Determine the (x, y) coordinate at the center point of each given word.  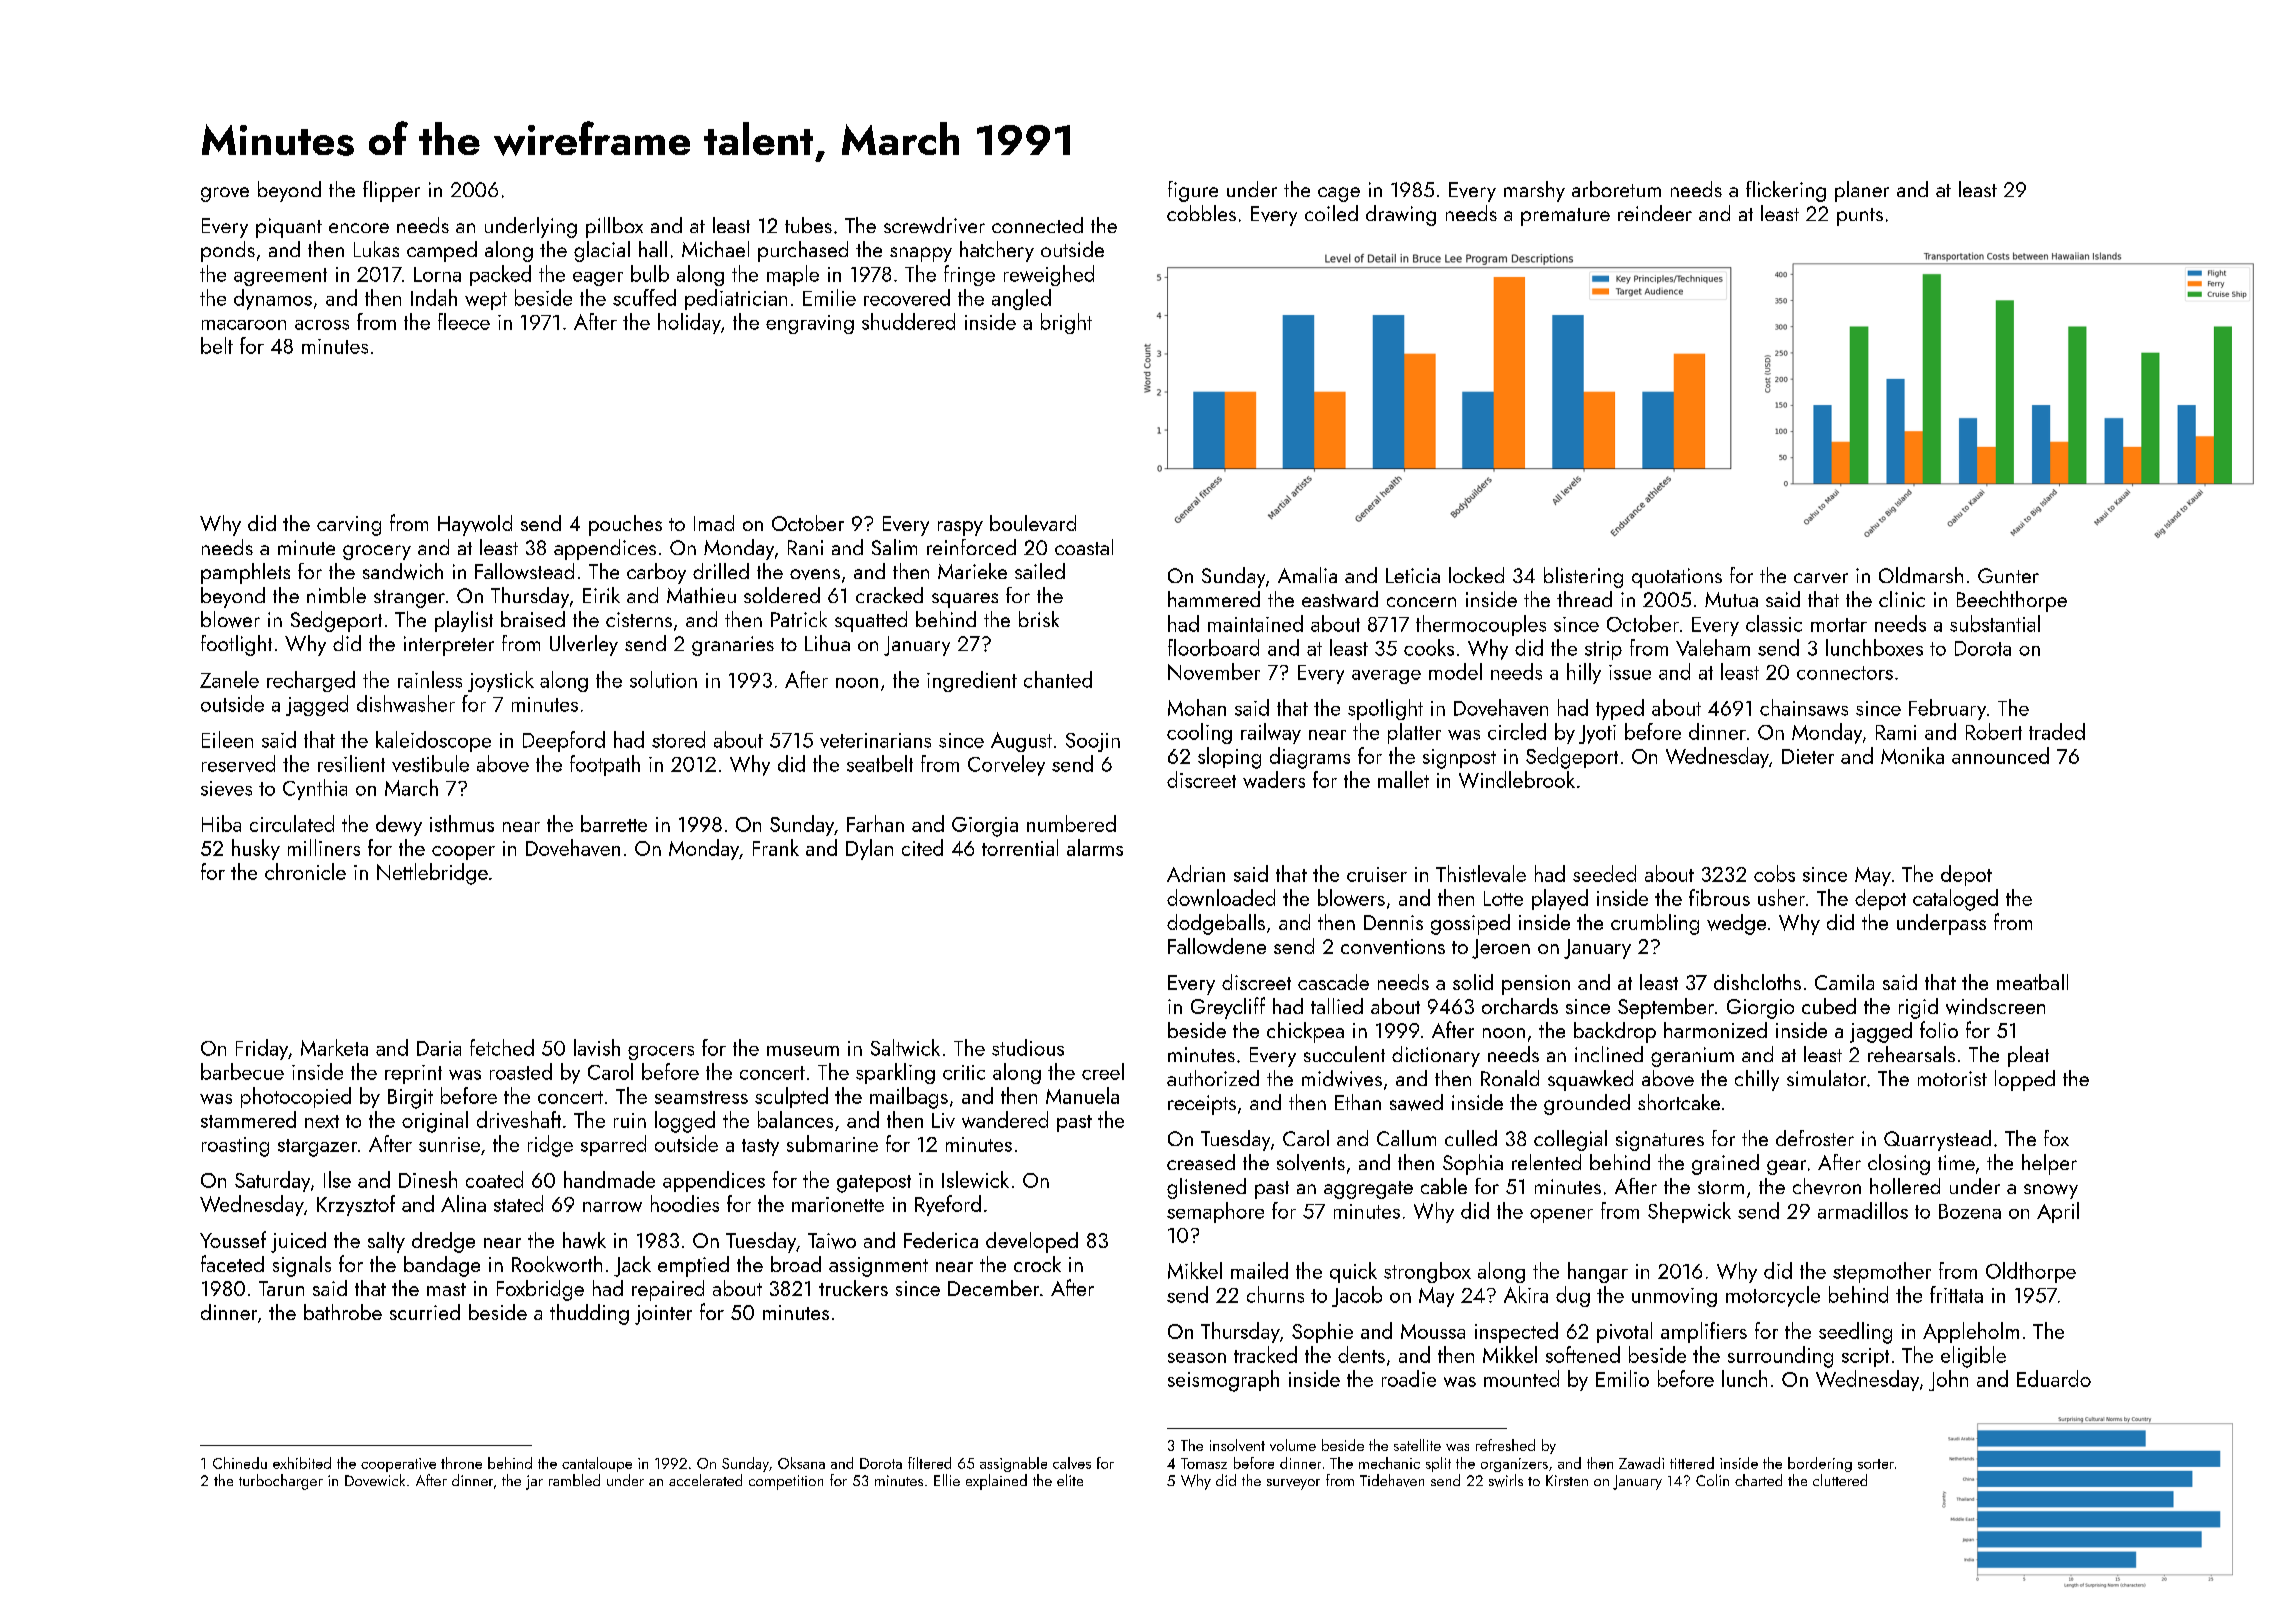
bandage (442, 1266)
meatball (2032, 982)
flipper (391, 191)
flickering (1786, 191)
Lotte (1503, 898)
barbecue (242, 1071)
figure (1193, 191)
